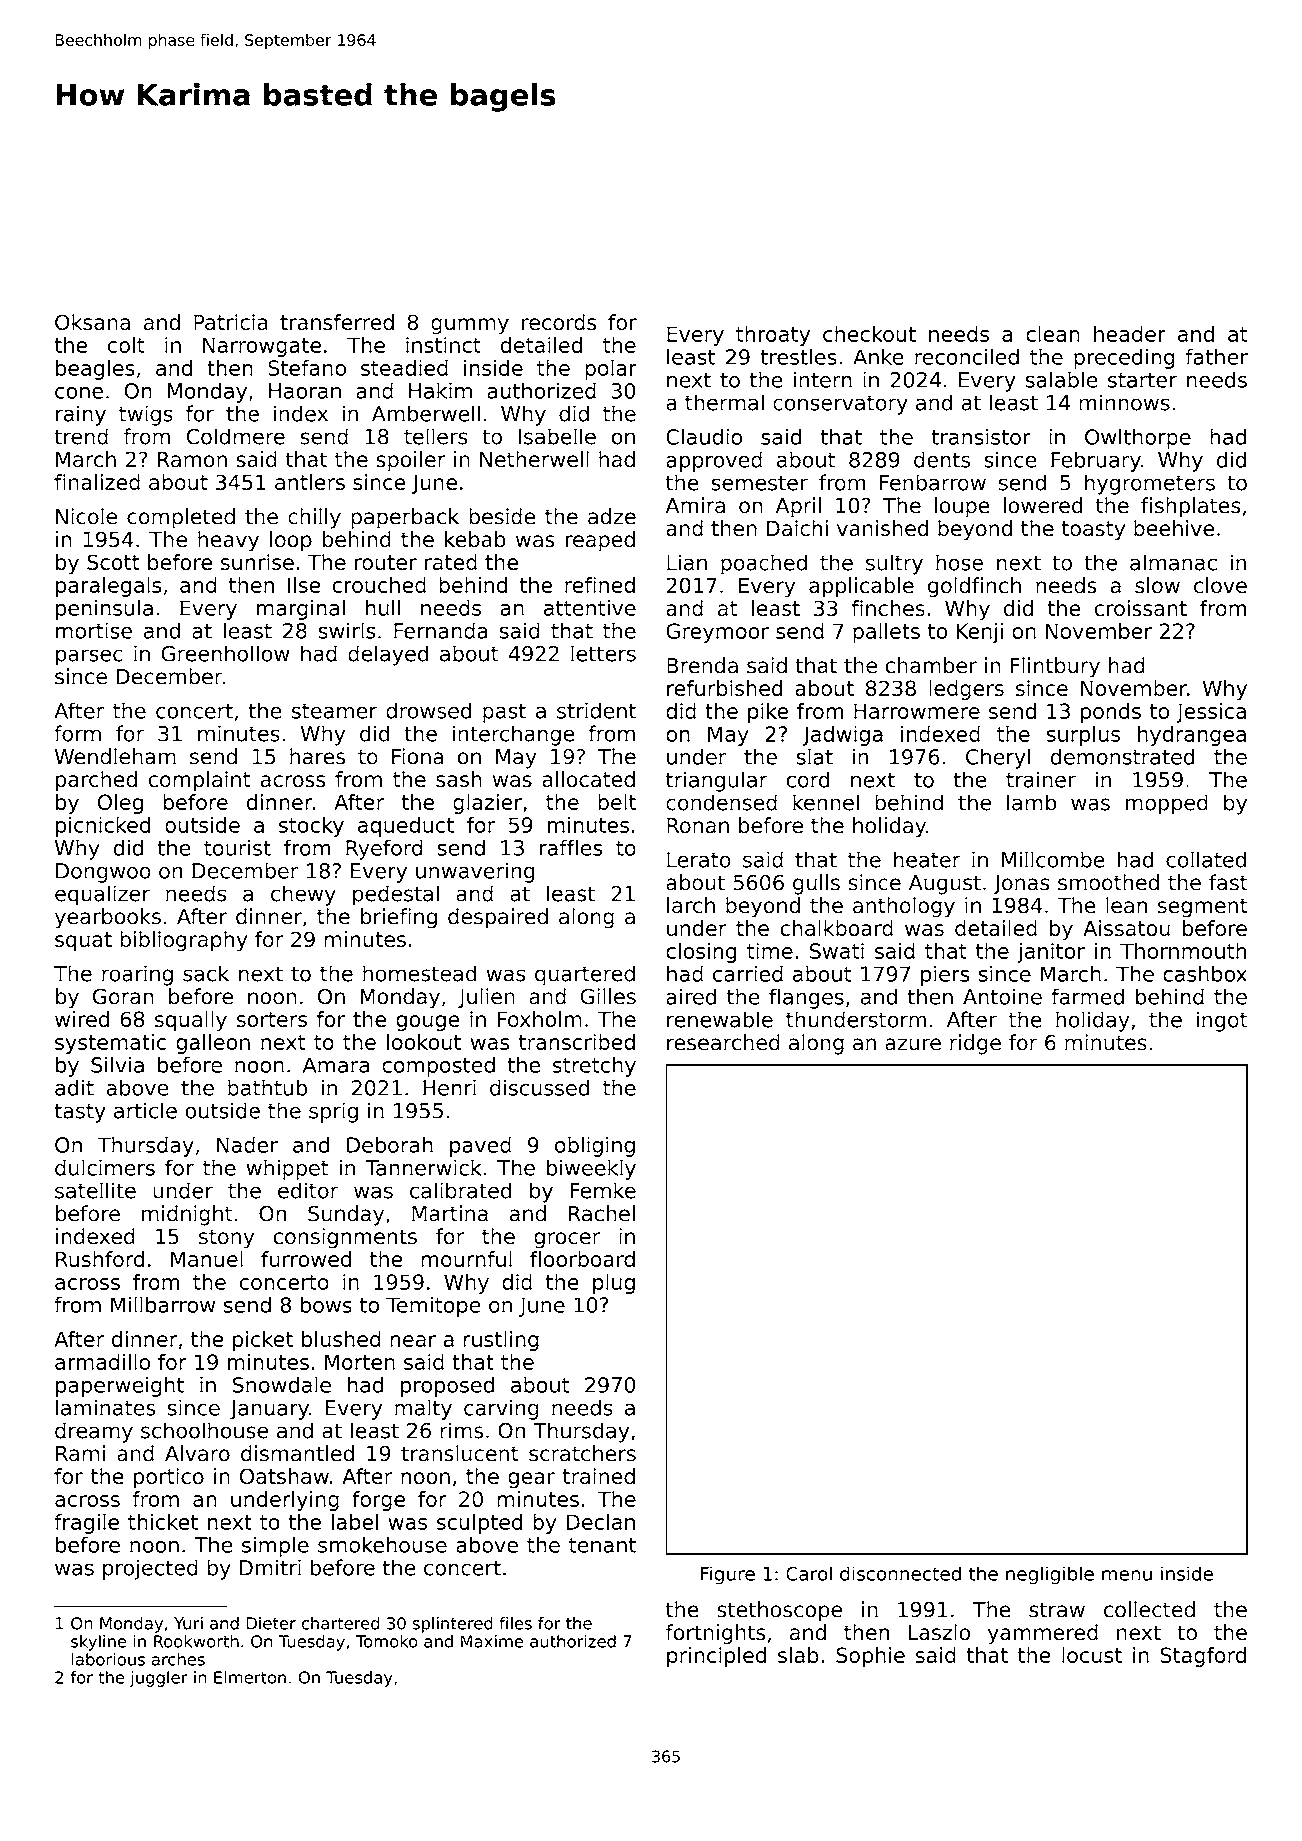 The width and height of the screenshot is (1302, 1841). Describe the element at coordinates (701, 953) in the screenshot. I see `closing` at that location.
